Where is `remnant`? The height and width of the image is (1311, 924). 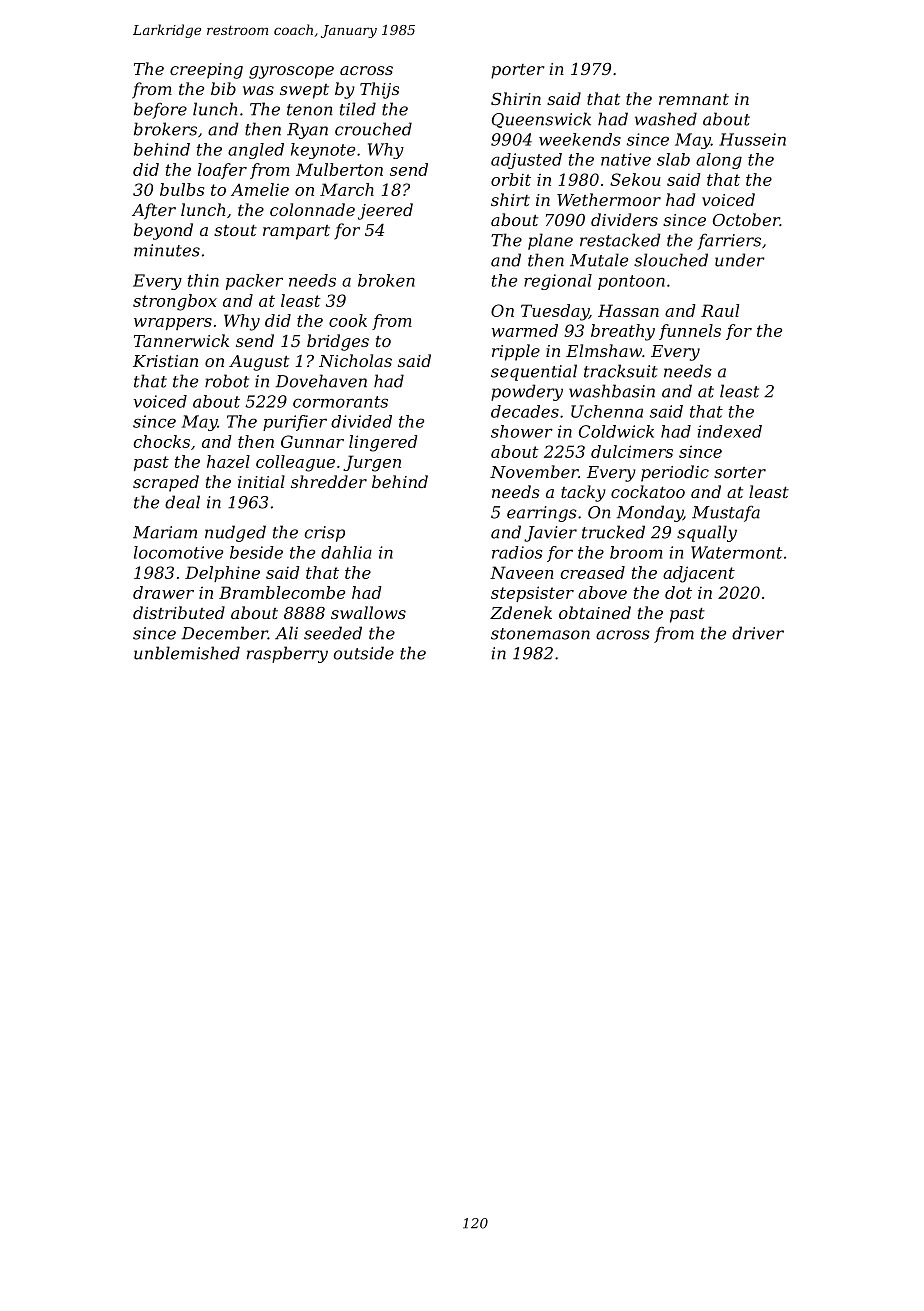
remnant is located at coordinates (694, 99).
